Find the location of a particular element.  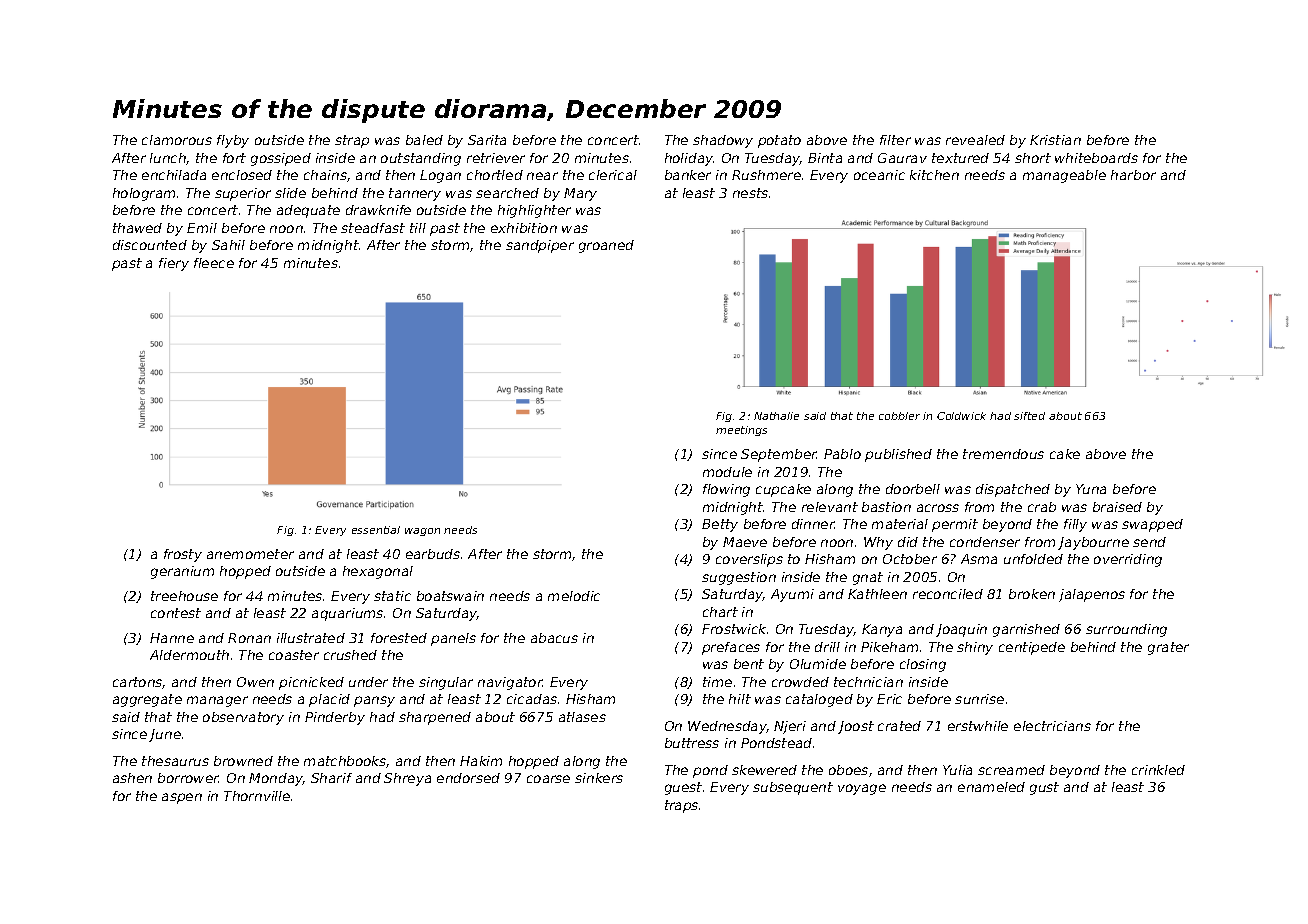

exhibition is located at coordinates (524, 228).
